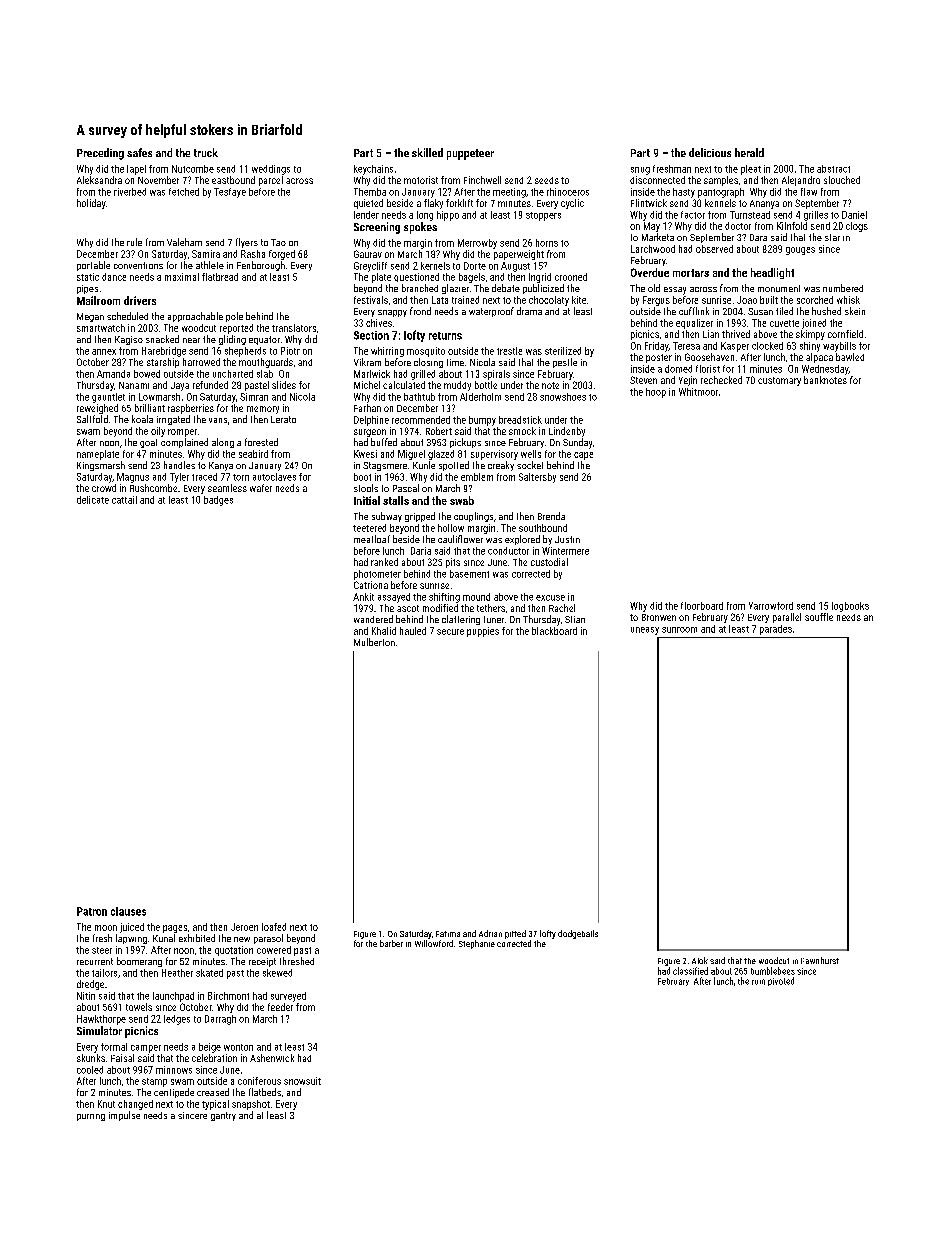  What do you see at coordinates (238, 1047) in the screenshot?
I see `wonton` at bounding box center [238, 1047].
